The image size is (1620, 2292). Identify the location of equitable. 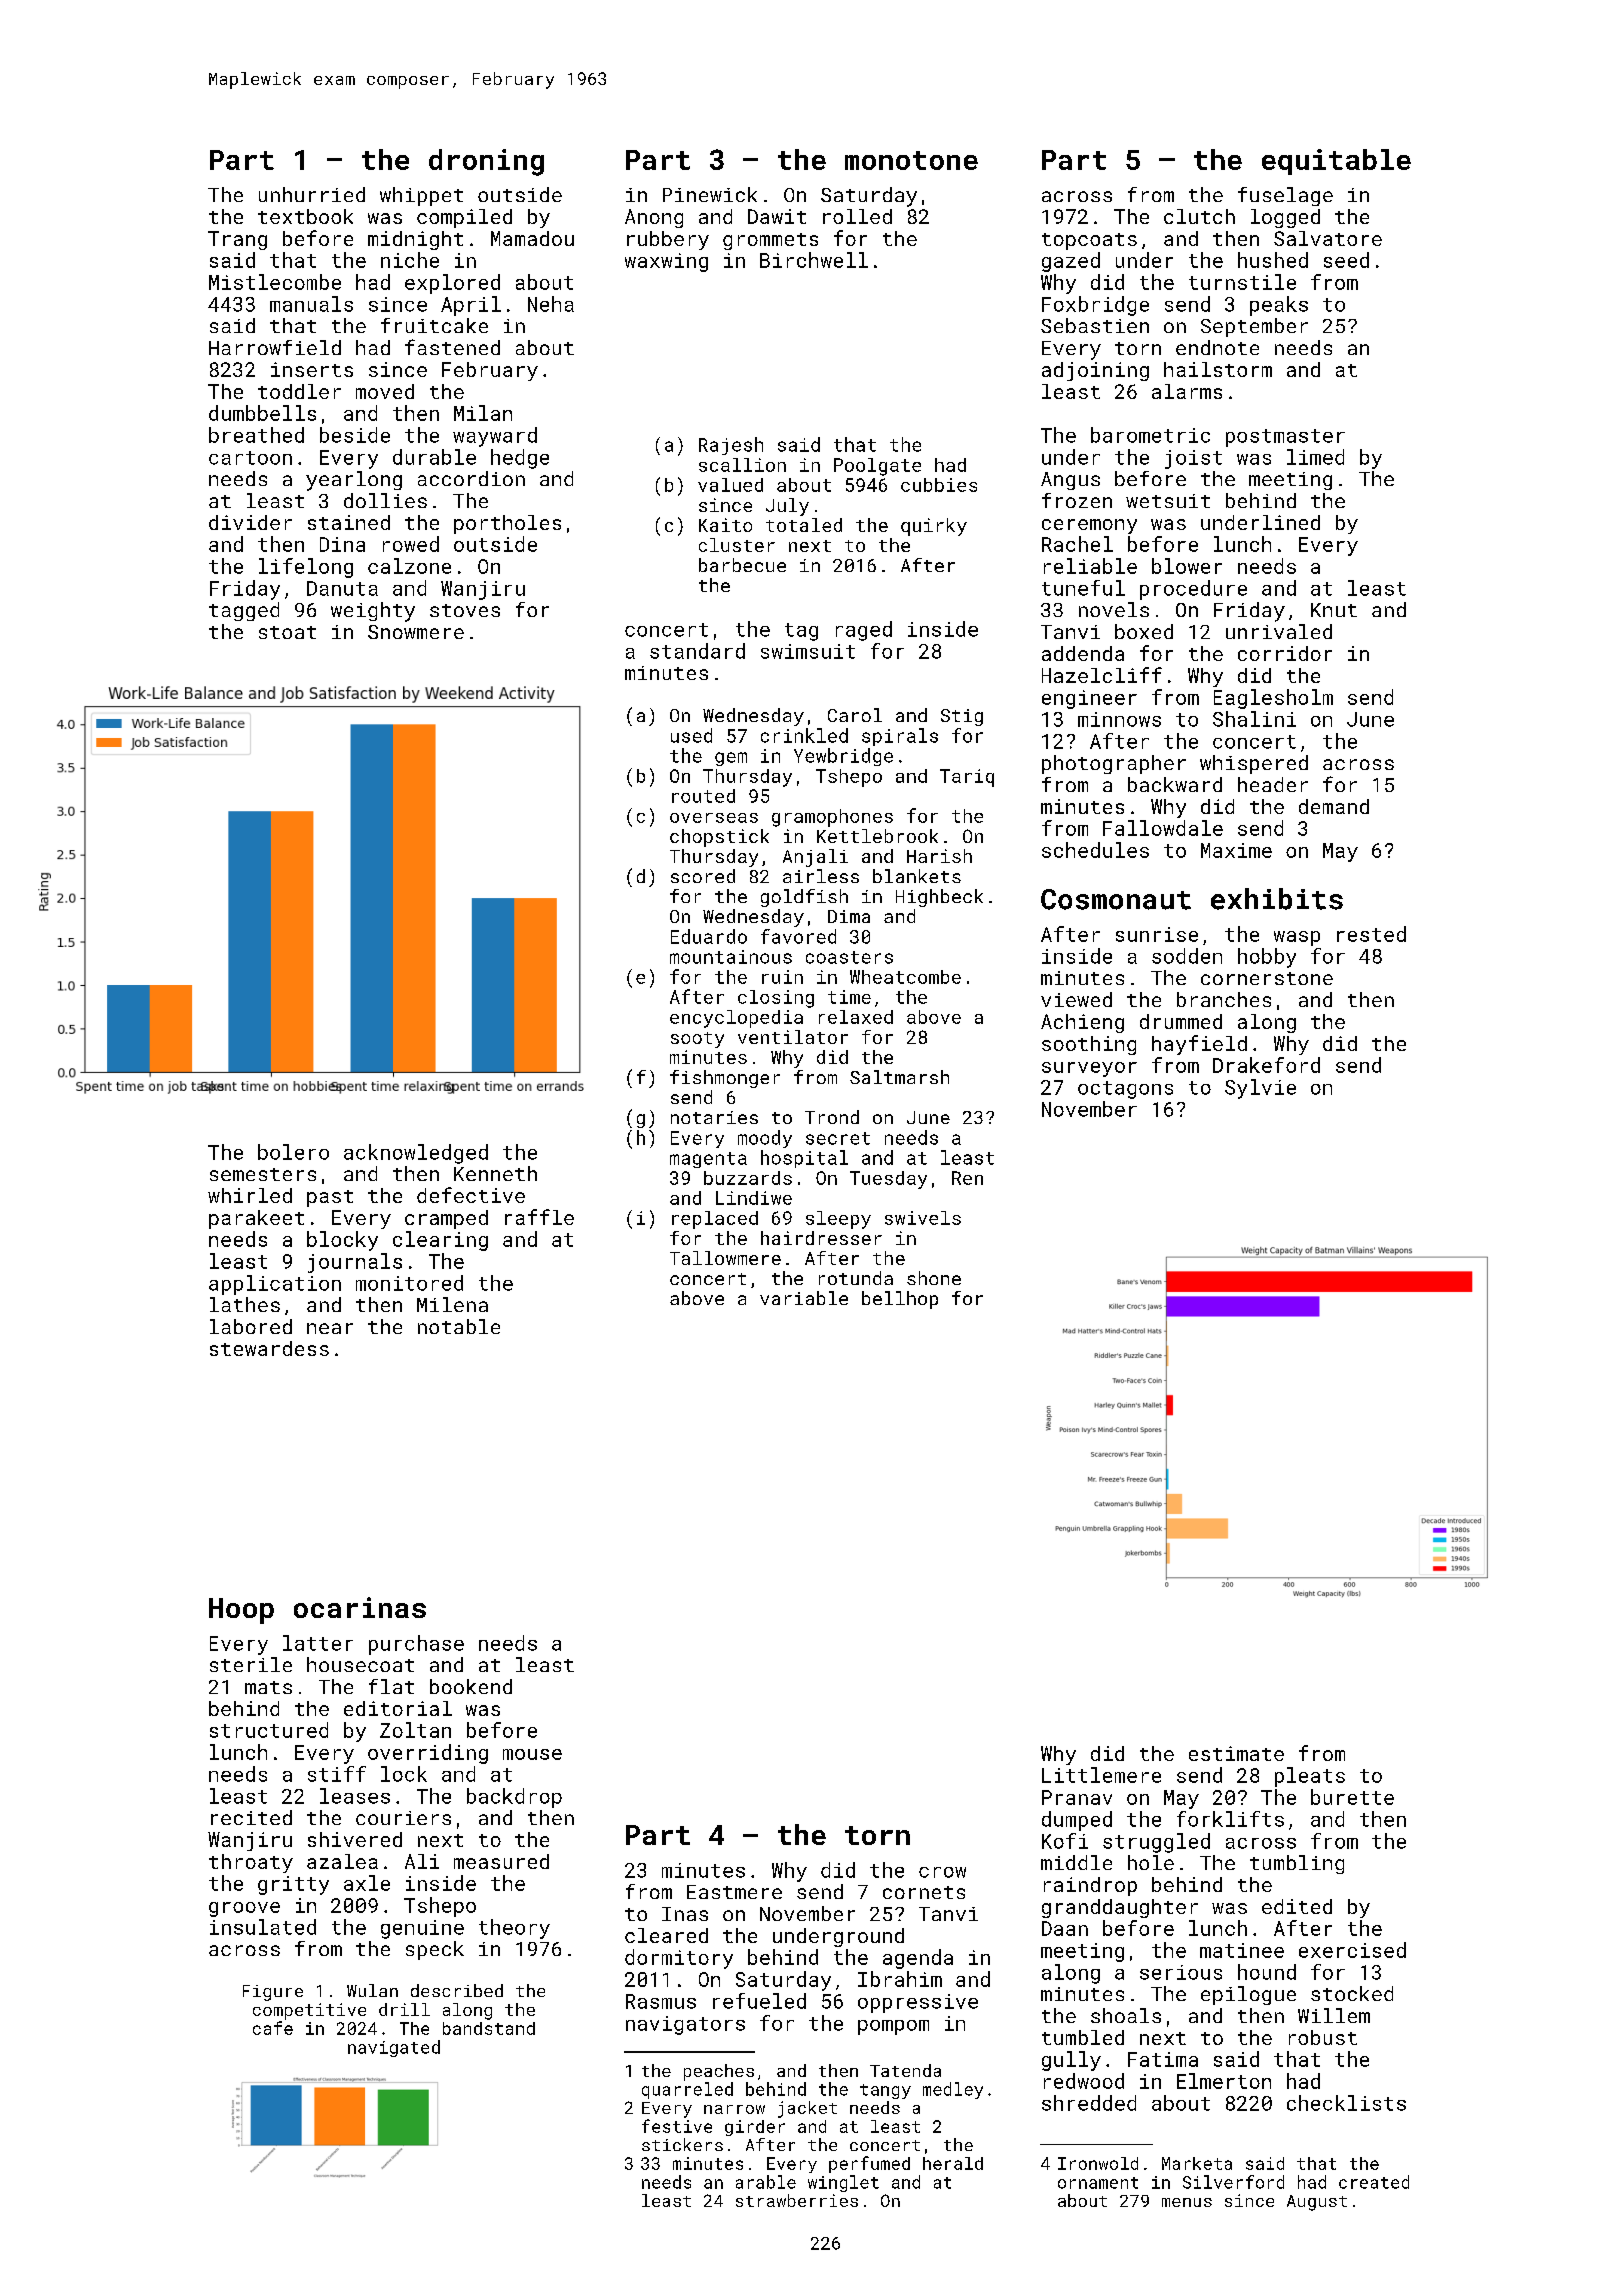
(1336, 162).
